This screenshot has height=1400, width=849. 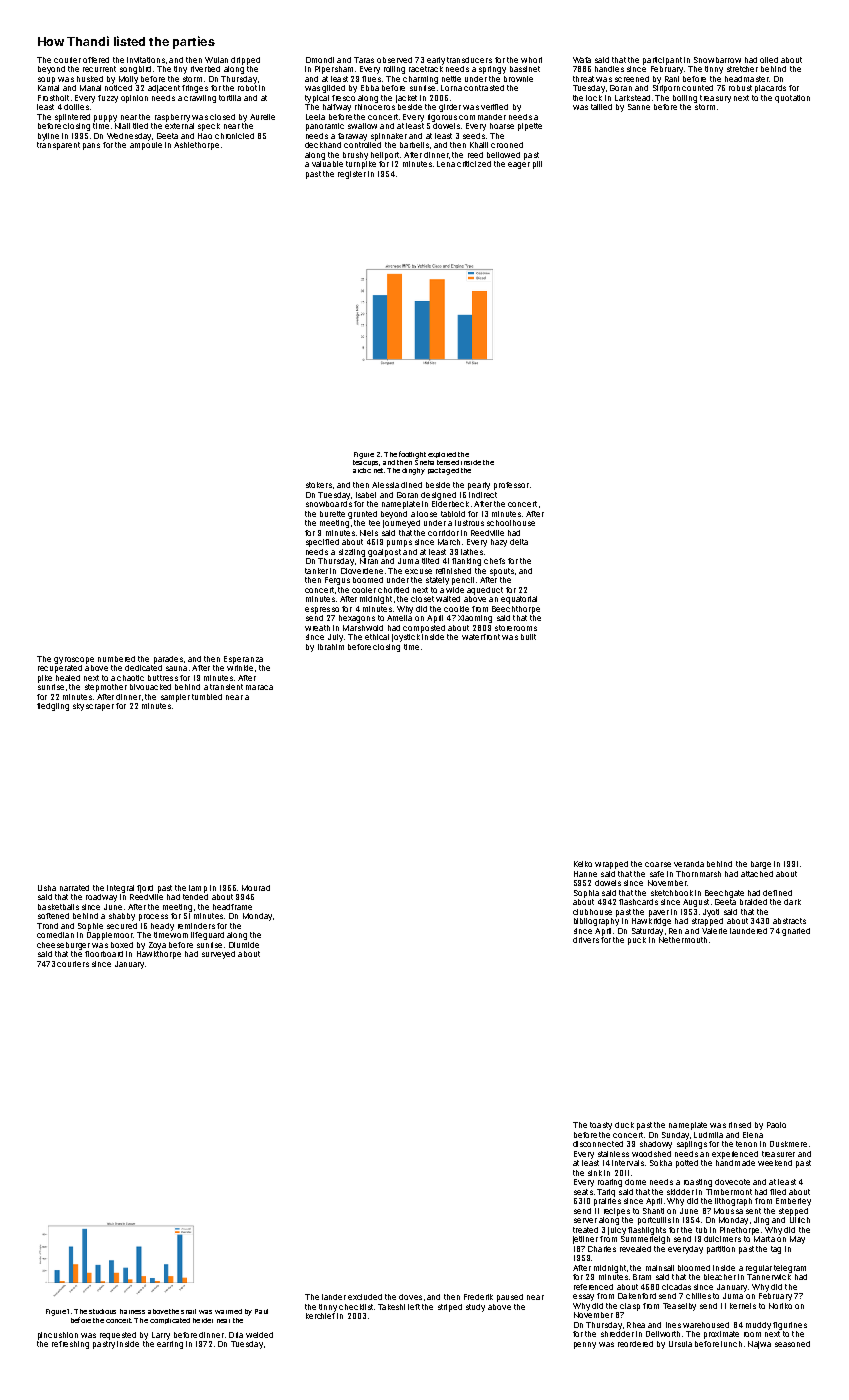 What do you see at coordinates (583, 1192) in the screenshot?
I see `seats` at bounding box center [583, 1192].
